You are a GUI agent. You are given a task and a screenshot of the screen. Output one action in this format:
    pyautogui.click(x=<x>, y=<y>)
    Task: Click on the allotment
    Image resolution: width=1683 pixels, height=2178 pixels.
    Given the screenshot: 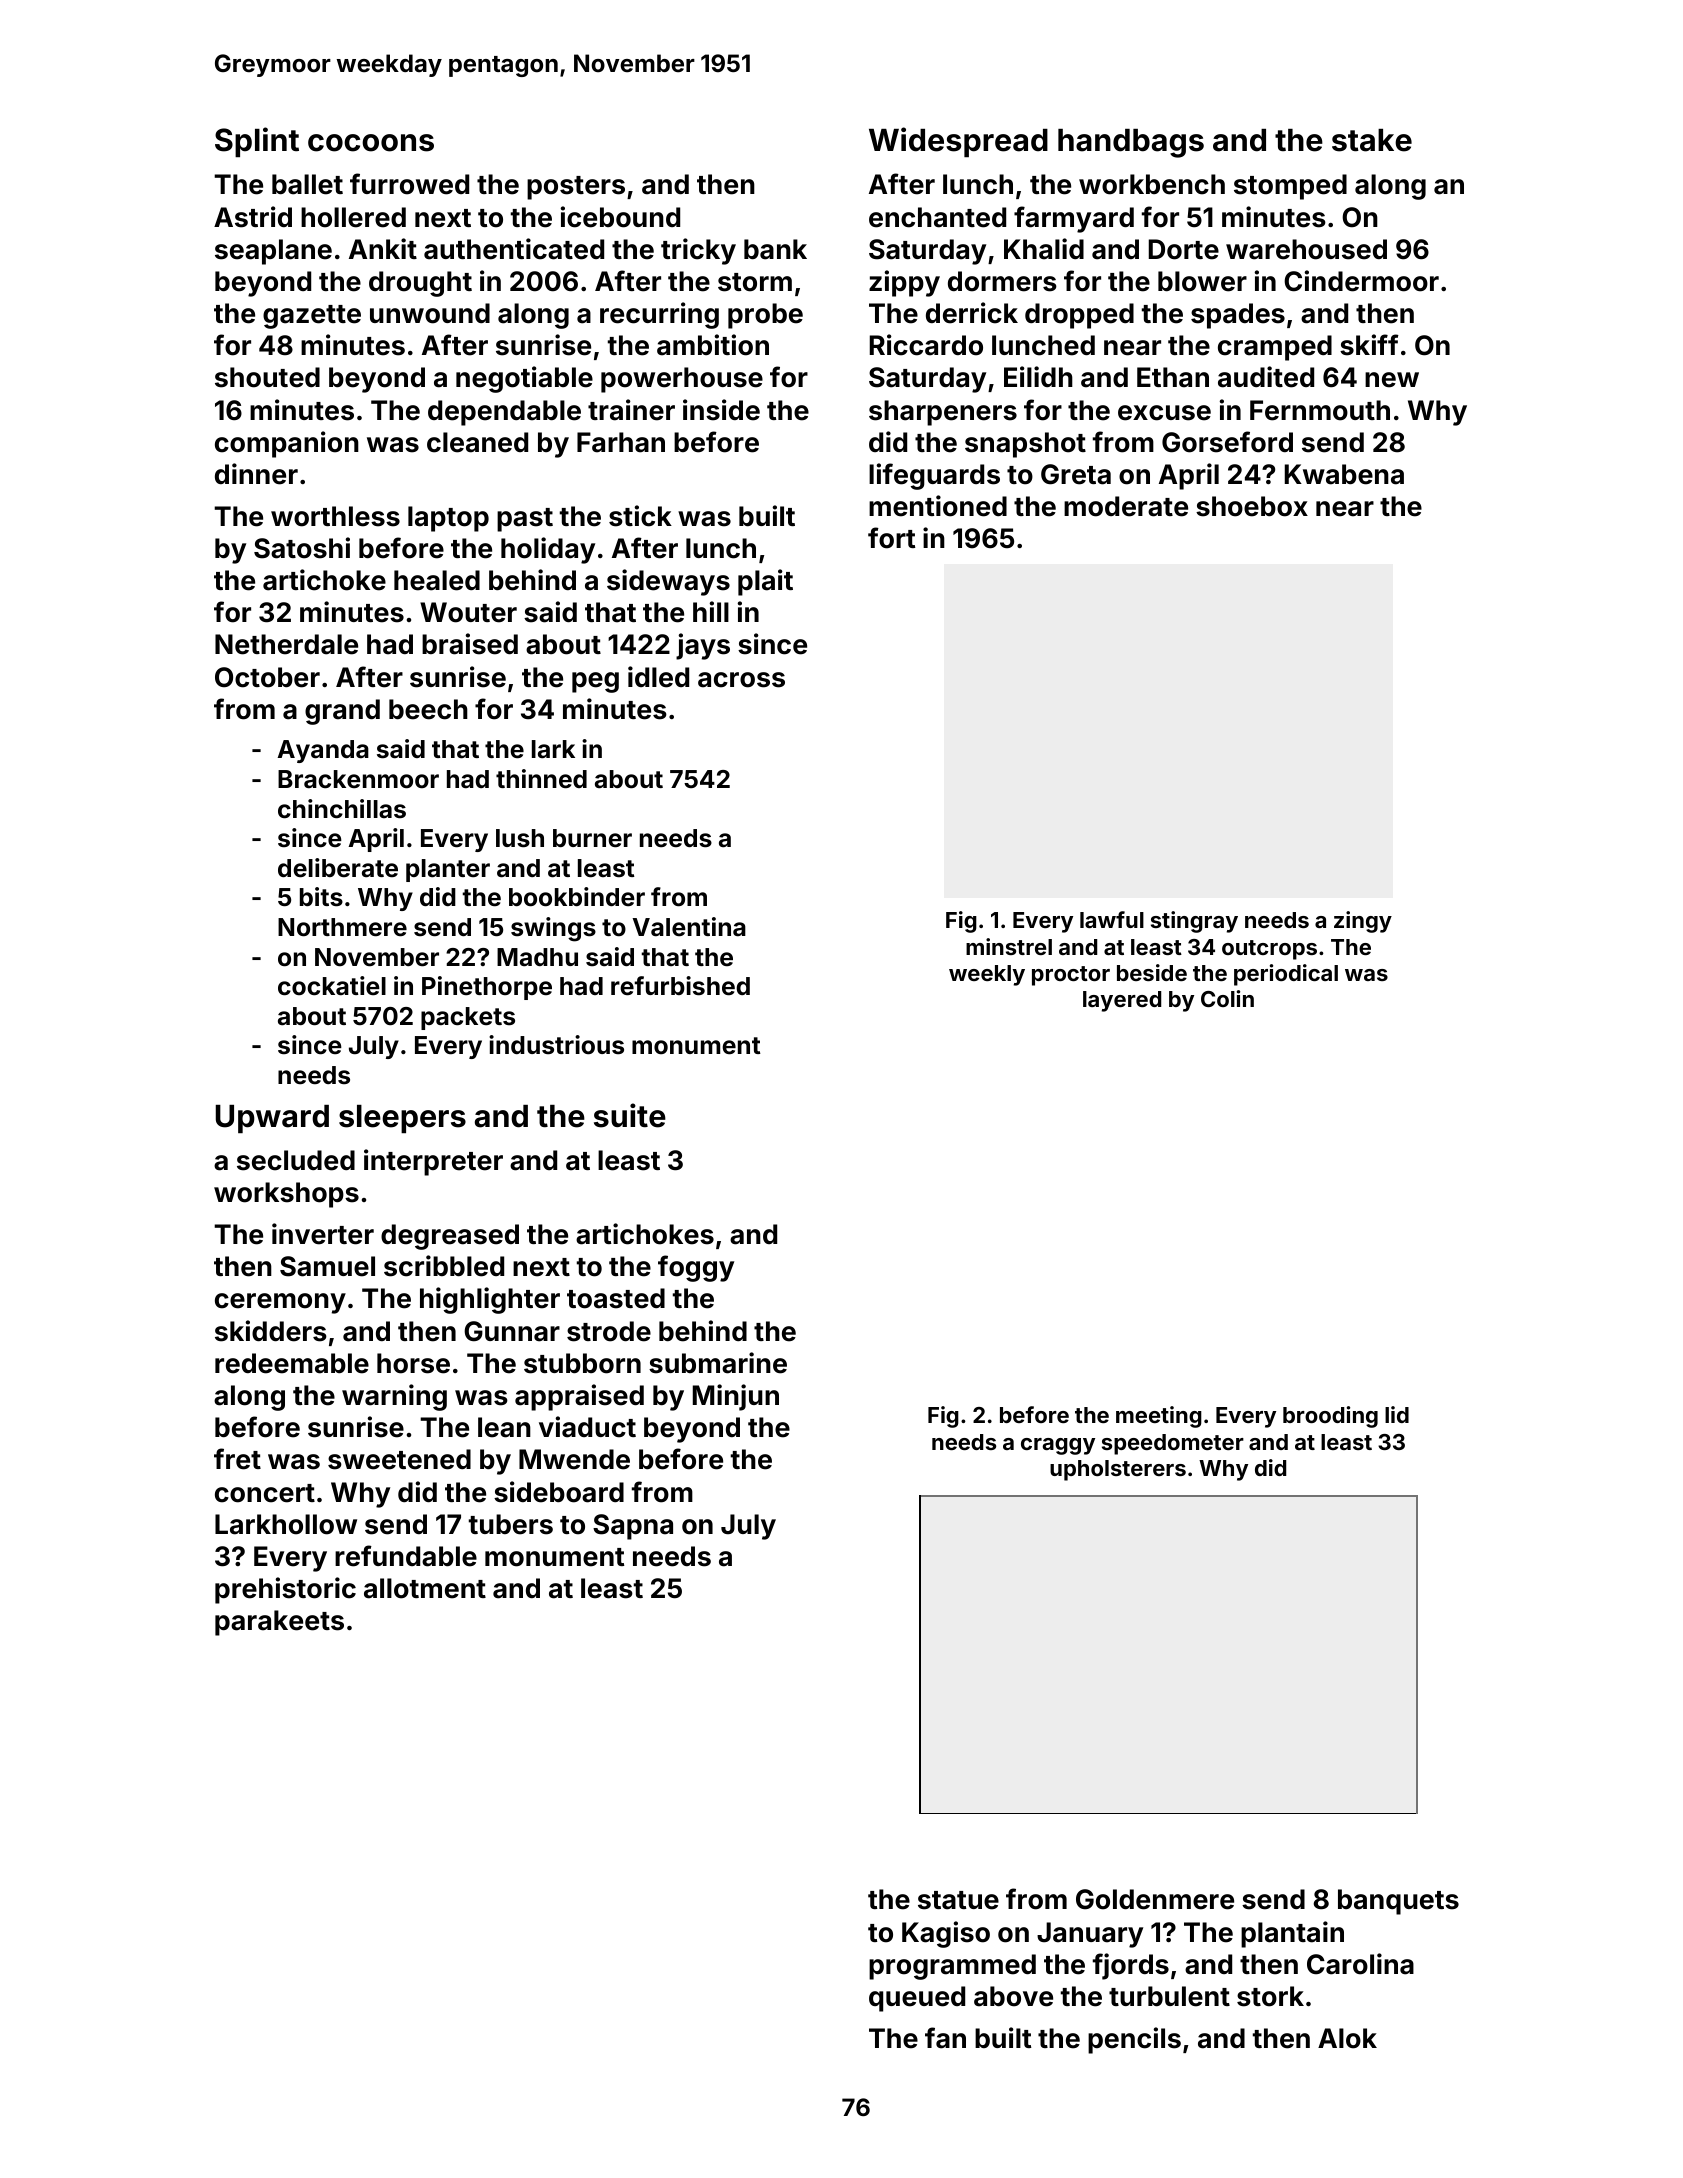 What is the action you would take?
    pyautogui.click(x=425, y=1588)
